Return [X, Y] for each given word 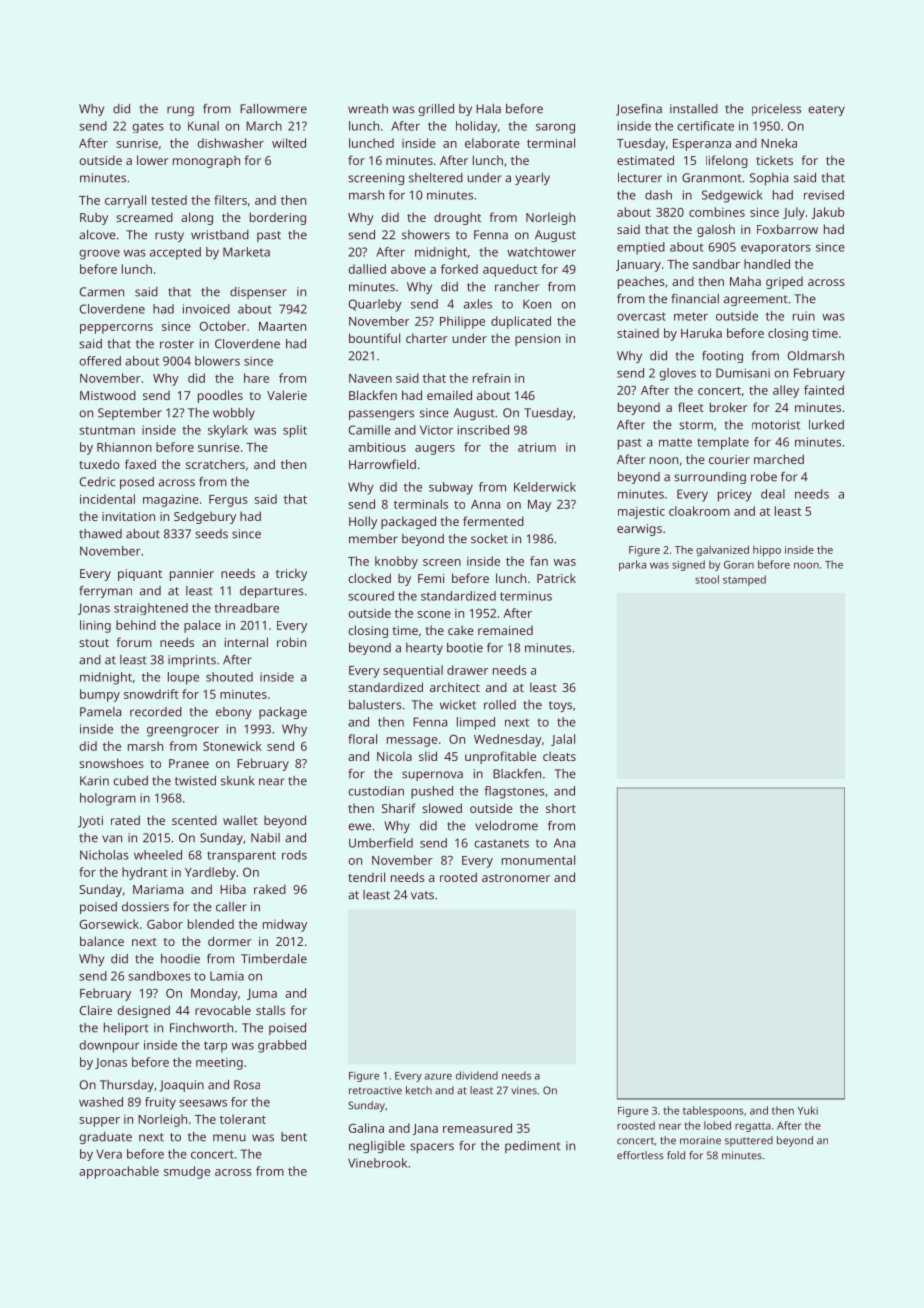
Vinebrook [377, 1163]
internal [246, 642]
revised [824, 195]
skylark [228, 431]
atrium [537, 447]
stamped [744, 580]
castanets [501, 843]
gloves [677, 374]
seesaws [203, 1103]
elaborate [492, 143]
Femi [431, 578]
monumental [538, 860]
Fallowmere [273, 109]
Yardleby [210, 873]
